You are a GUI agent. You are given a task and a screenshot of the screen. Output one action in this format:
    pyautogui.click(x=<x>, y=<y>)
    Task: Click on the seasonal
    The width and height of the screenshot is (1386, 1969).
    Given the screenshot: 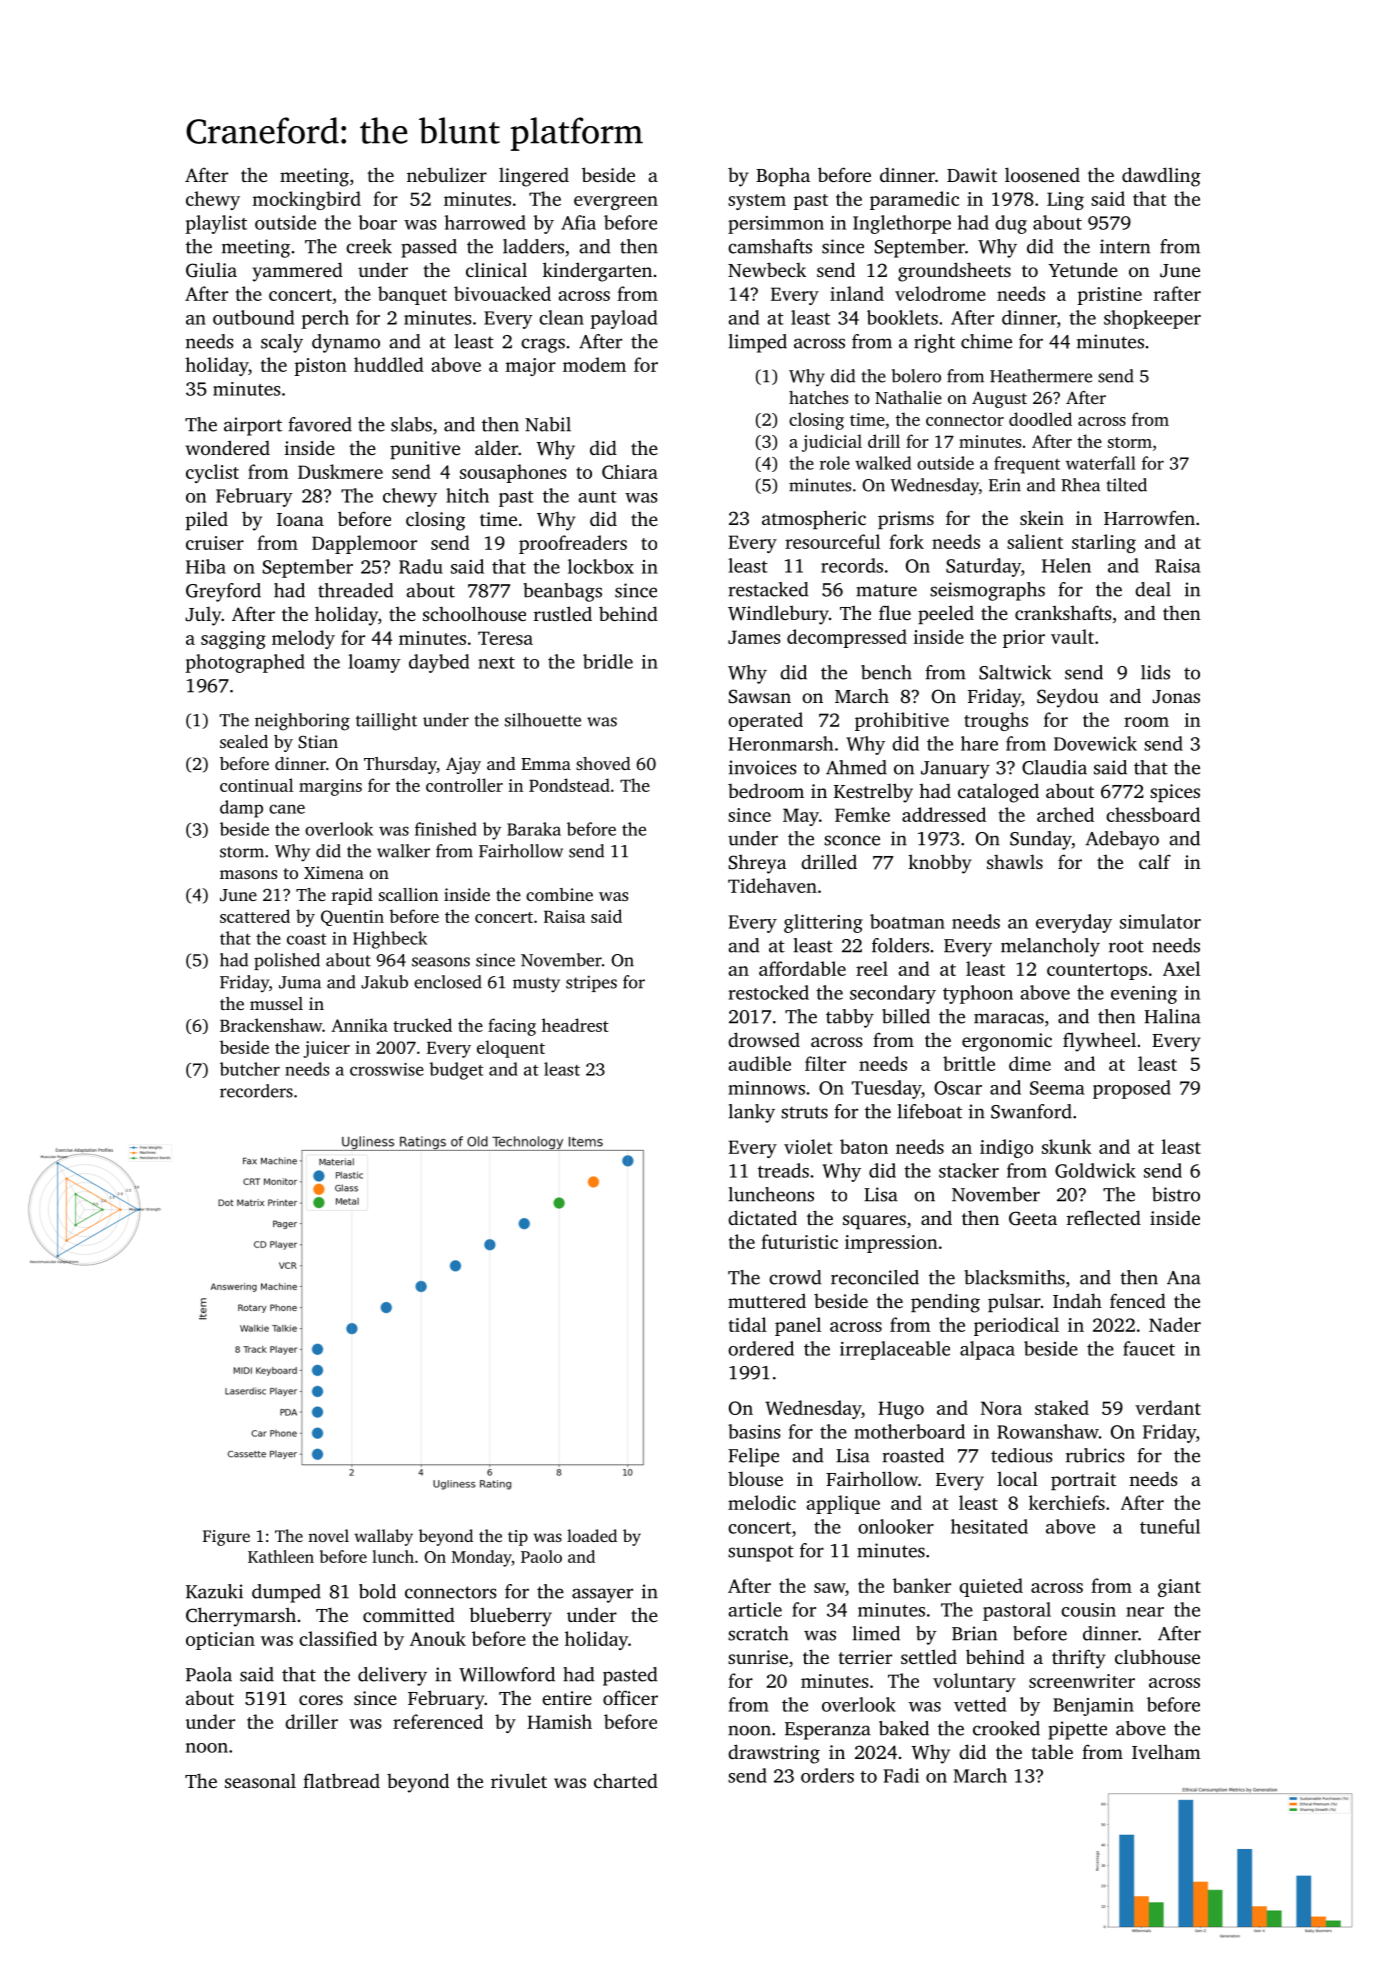 What is the action you would take?
    pyautogui.click(x=260, y=1780)
